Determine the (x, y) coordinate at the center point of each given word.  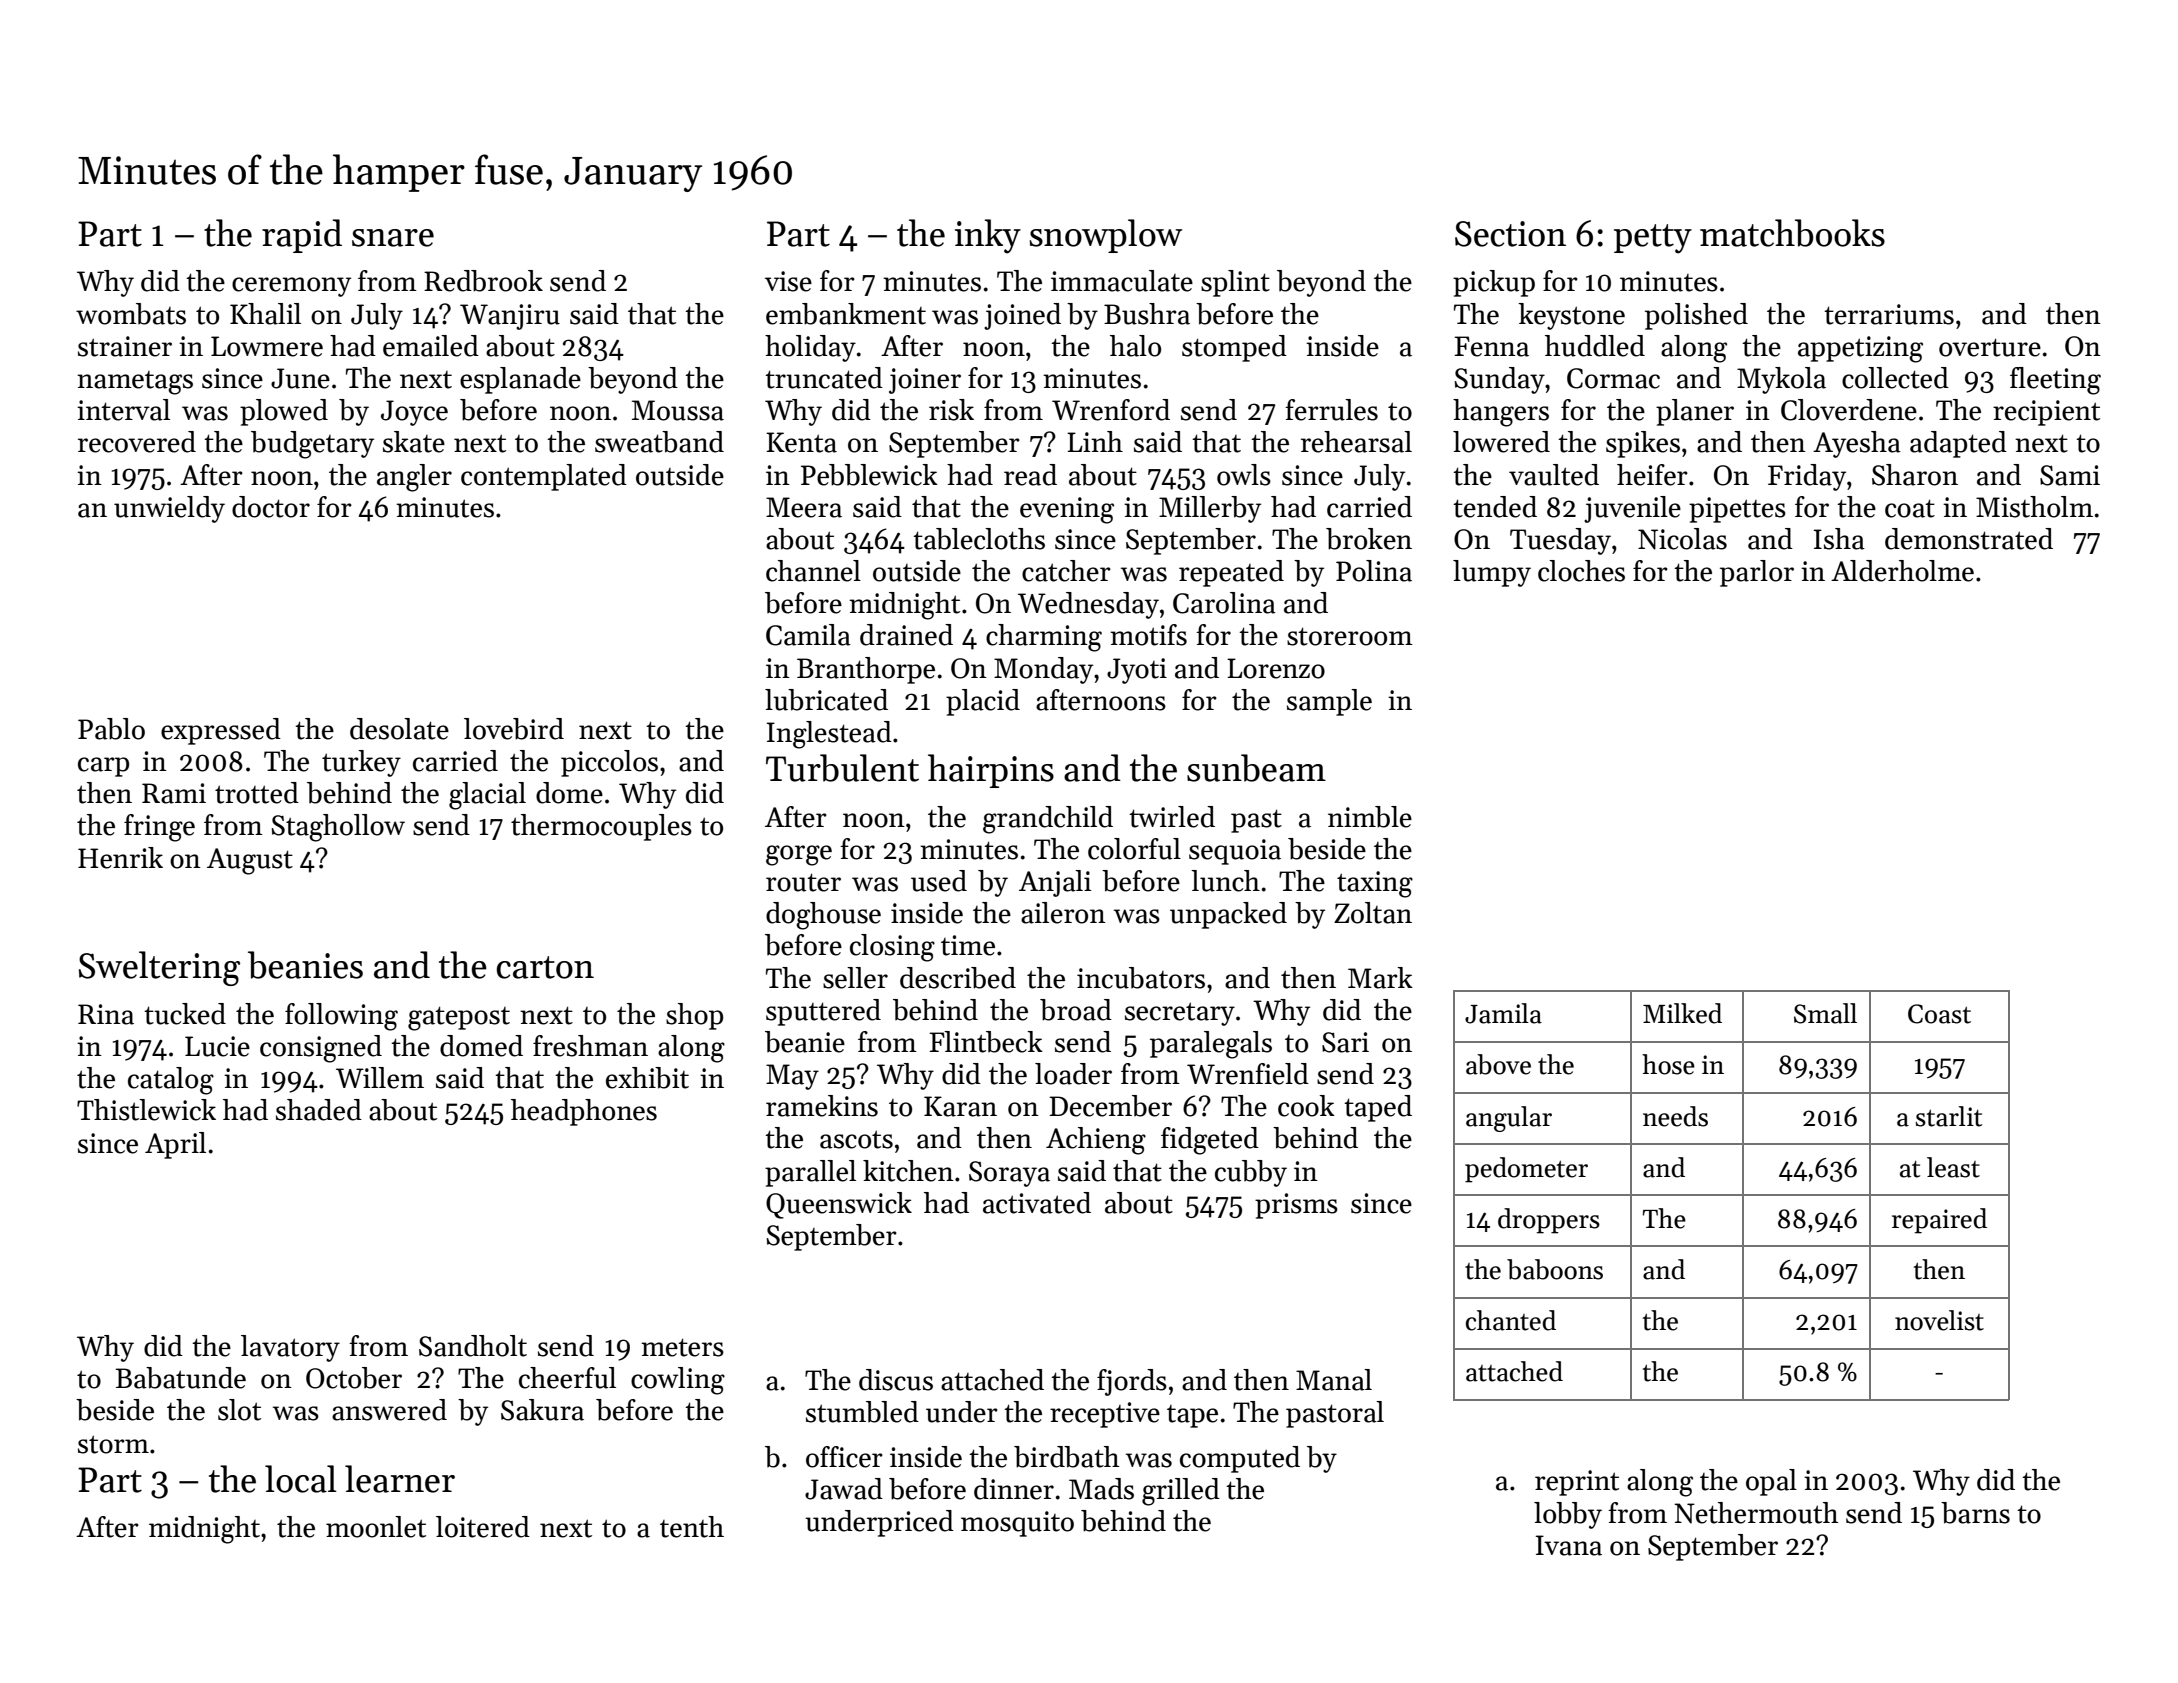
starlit (1949, 1116)
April (175, 1145)
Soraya (1009, 1174)
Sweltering (159, 968)
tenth (692, 1527)
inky (988, 236)
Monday (1043, 670)
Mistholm (2034, 507)
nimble (1370, 817)
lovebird (514, 729)
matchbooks (1792, 233)
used (939, 881)
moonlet (376, 1527)
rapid (302, 236)
